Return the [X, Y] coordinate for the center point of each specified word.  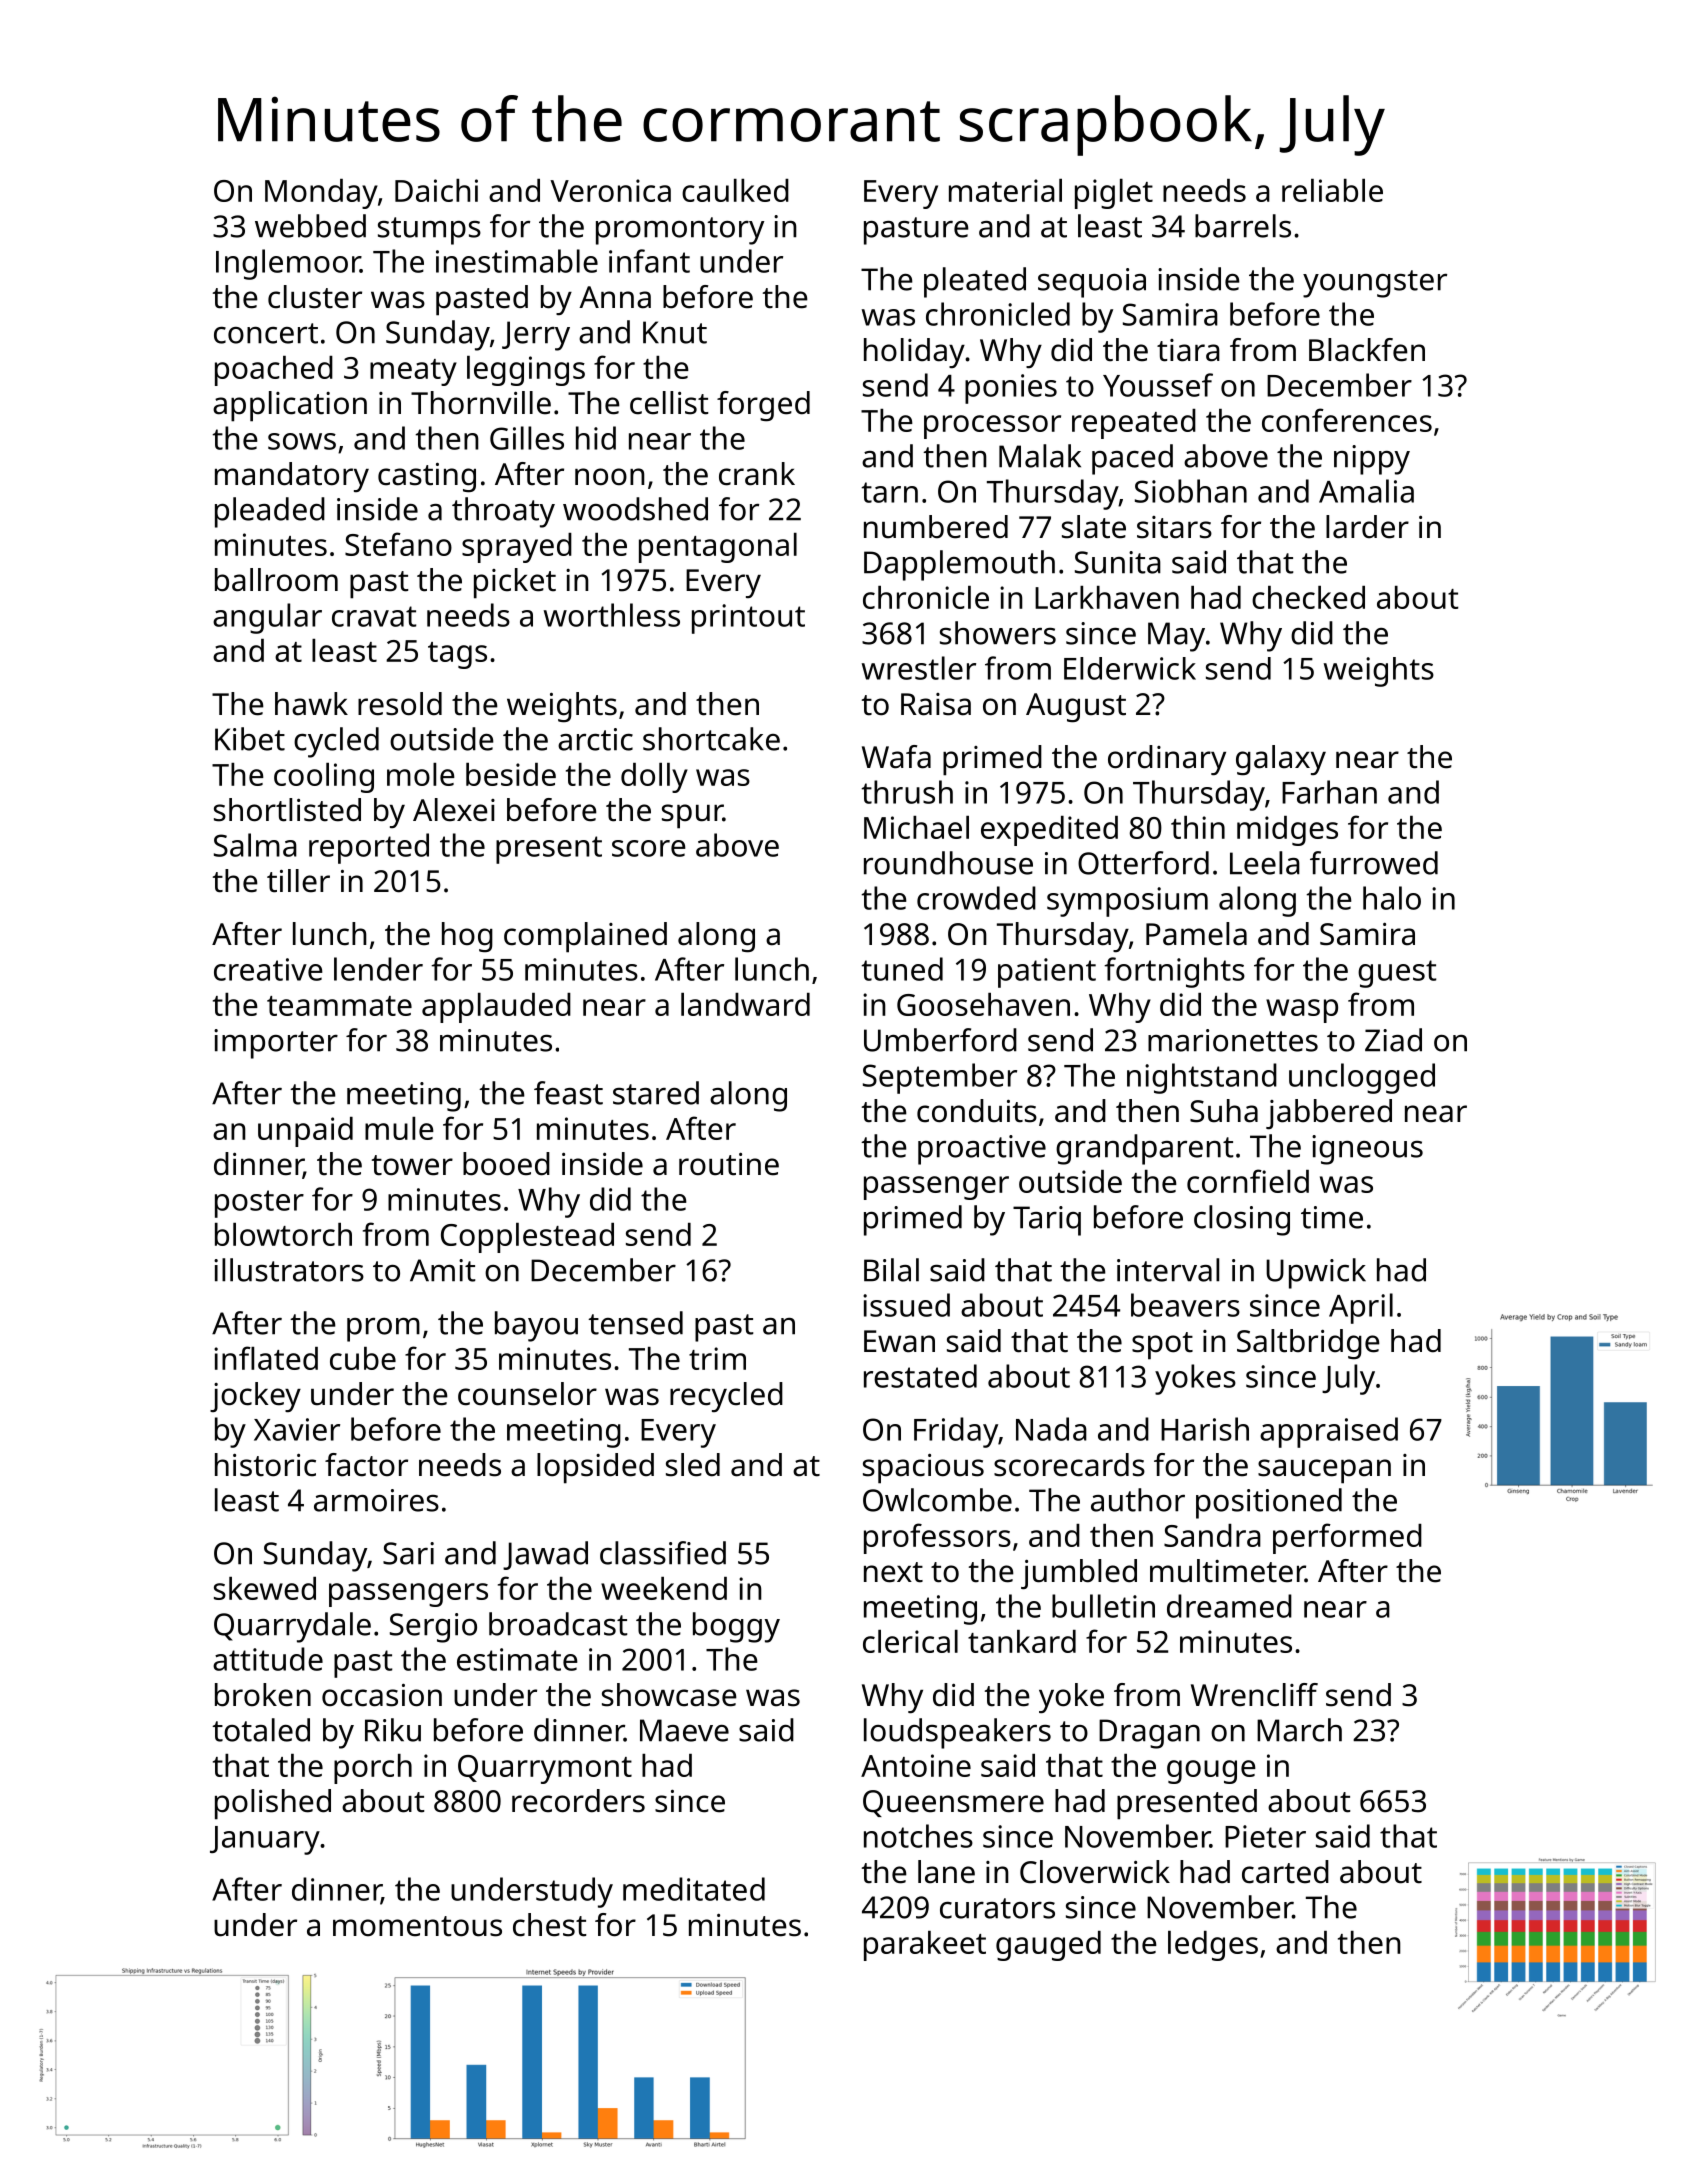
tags [457, 655]
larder [1367, 527]
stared [656, 1093]
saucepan [1324, 1471]
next [893, 1572]
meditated [694, 1889]
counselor [527, 1394]
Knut [675, 332]
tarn [889, 492]
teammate [339, 1006]
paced [1132, 459]
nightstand [1202, 1078]
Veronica [610, 190]
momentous [417, 1926]
